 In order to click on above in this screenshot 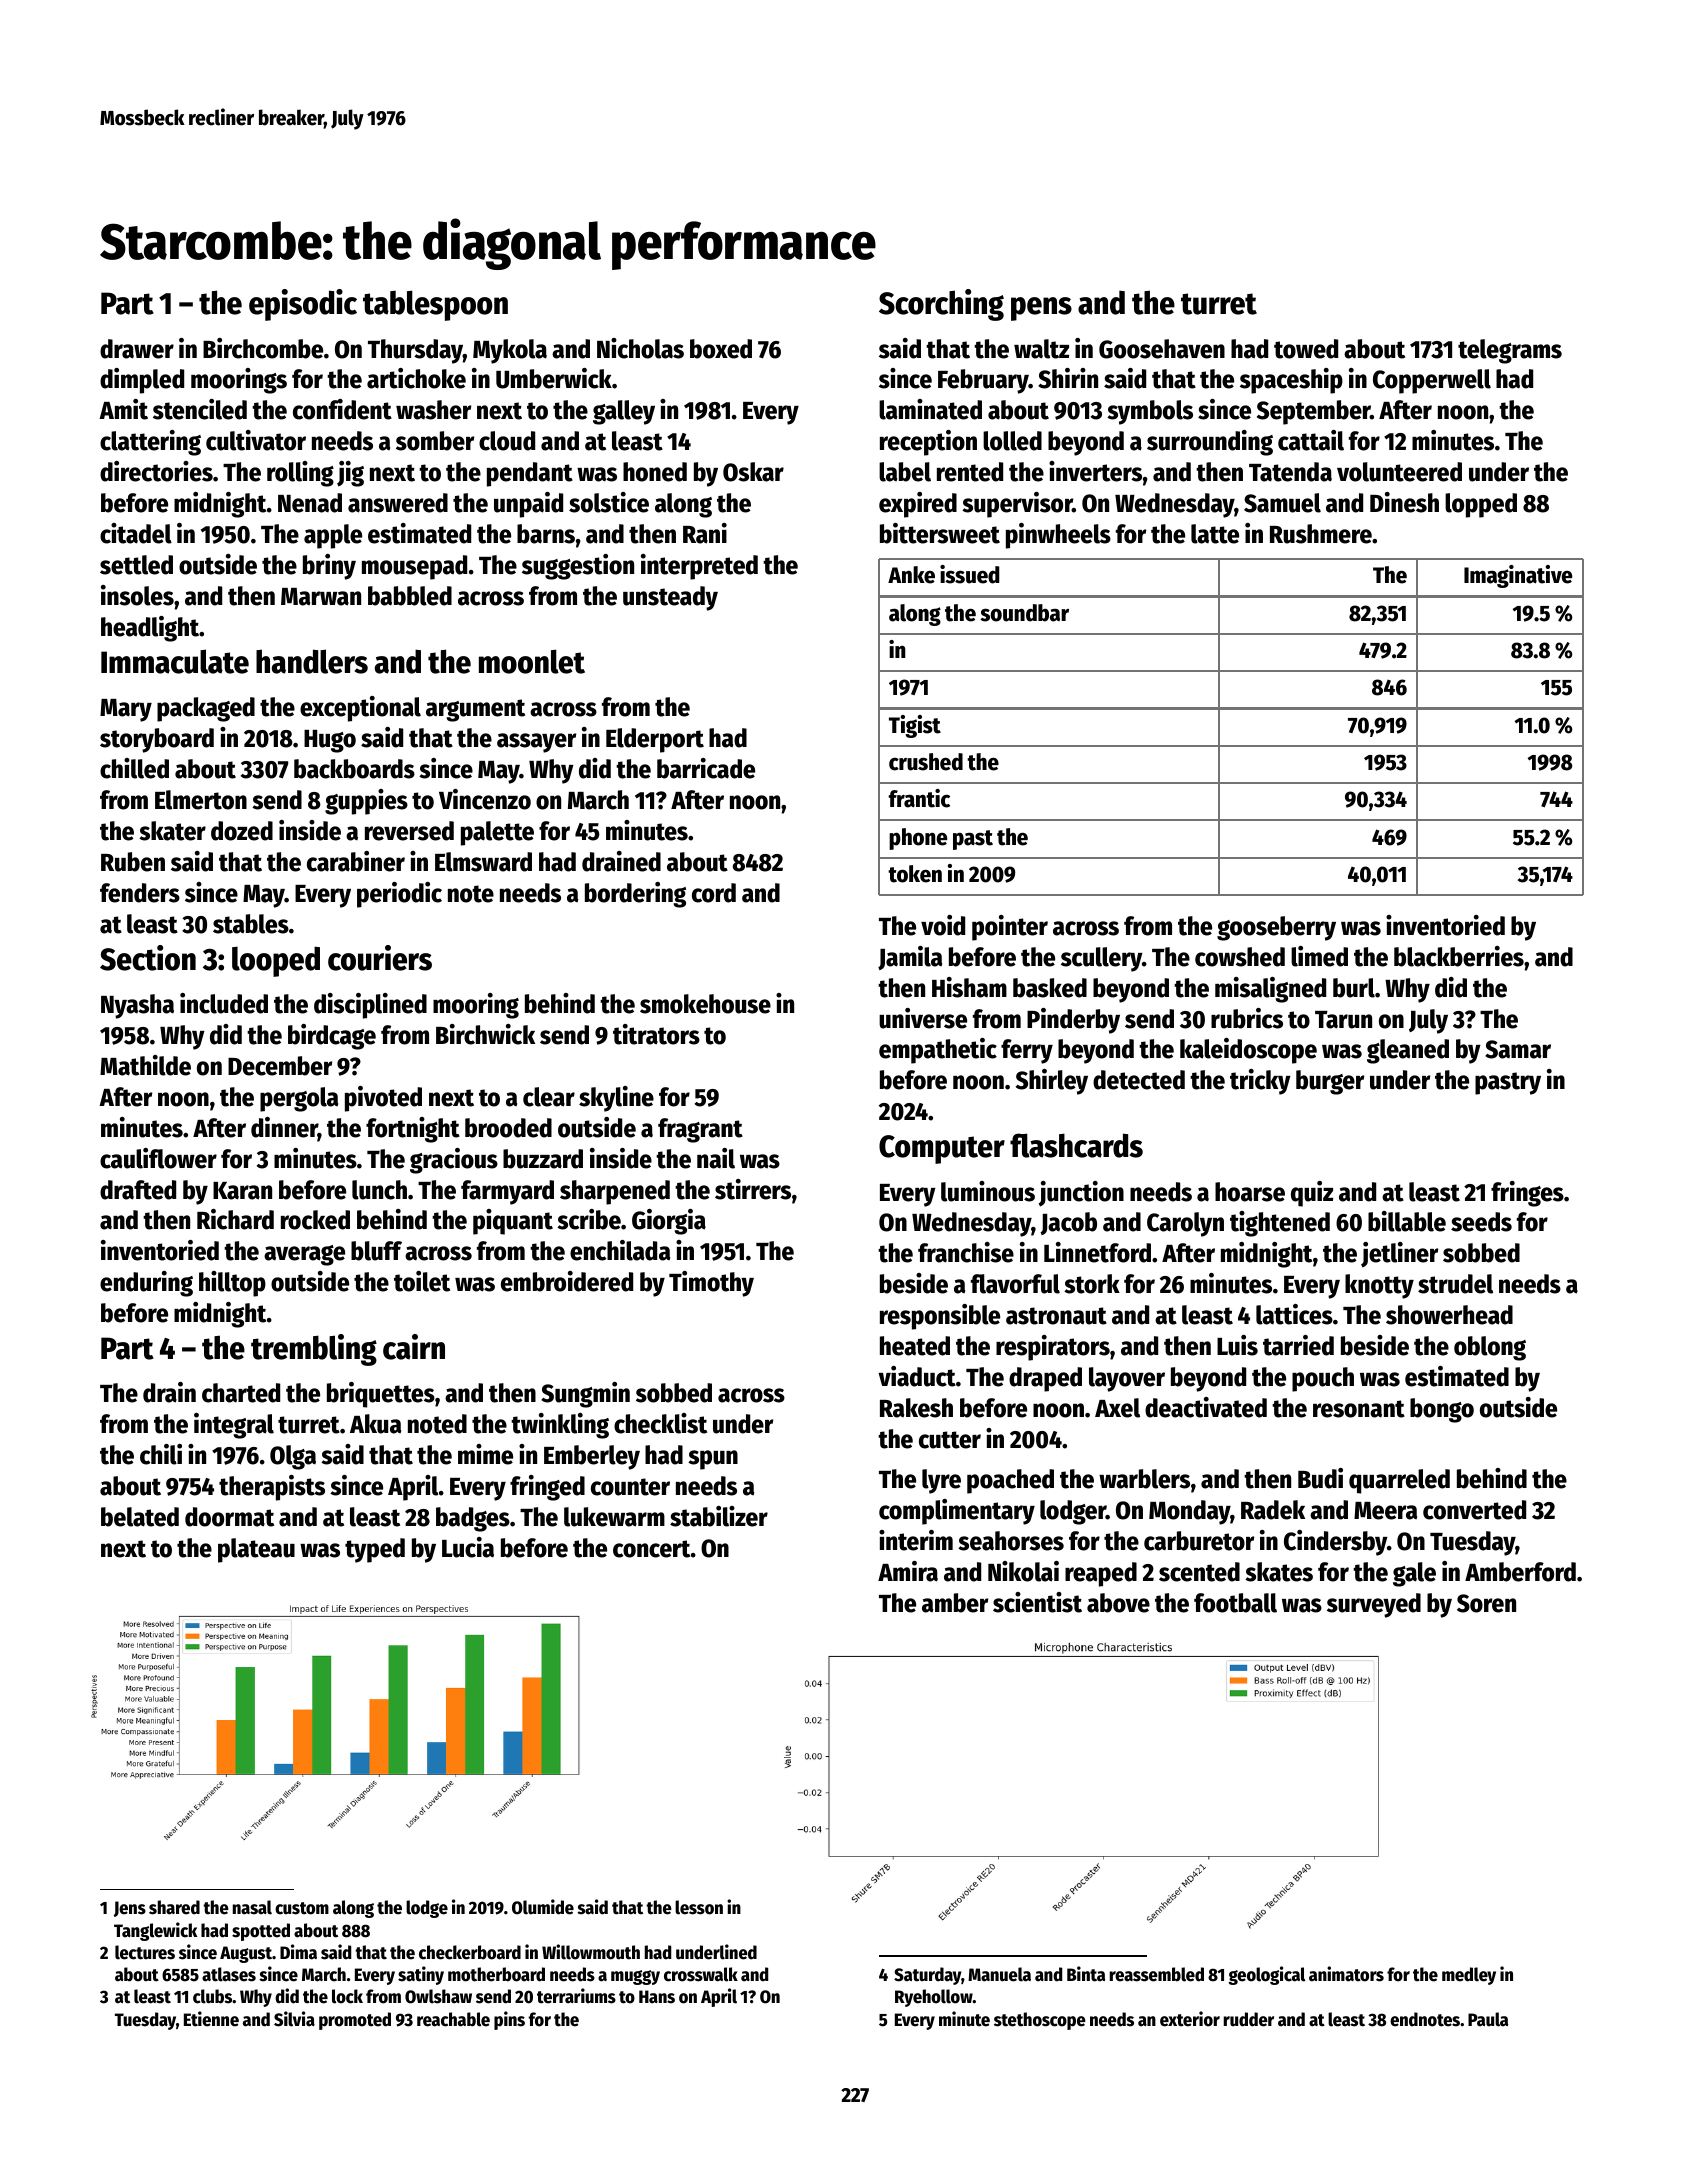, I will do `click(1118, 1603)`.
